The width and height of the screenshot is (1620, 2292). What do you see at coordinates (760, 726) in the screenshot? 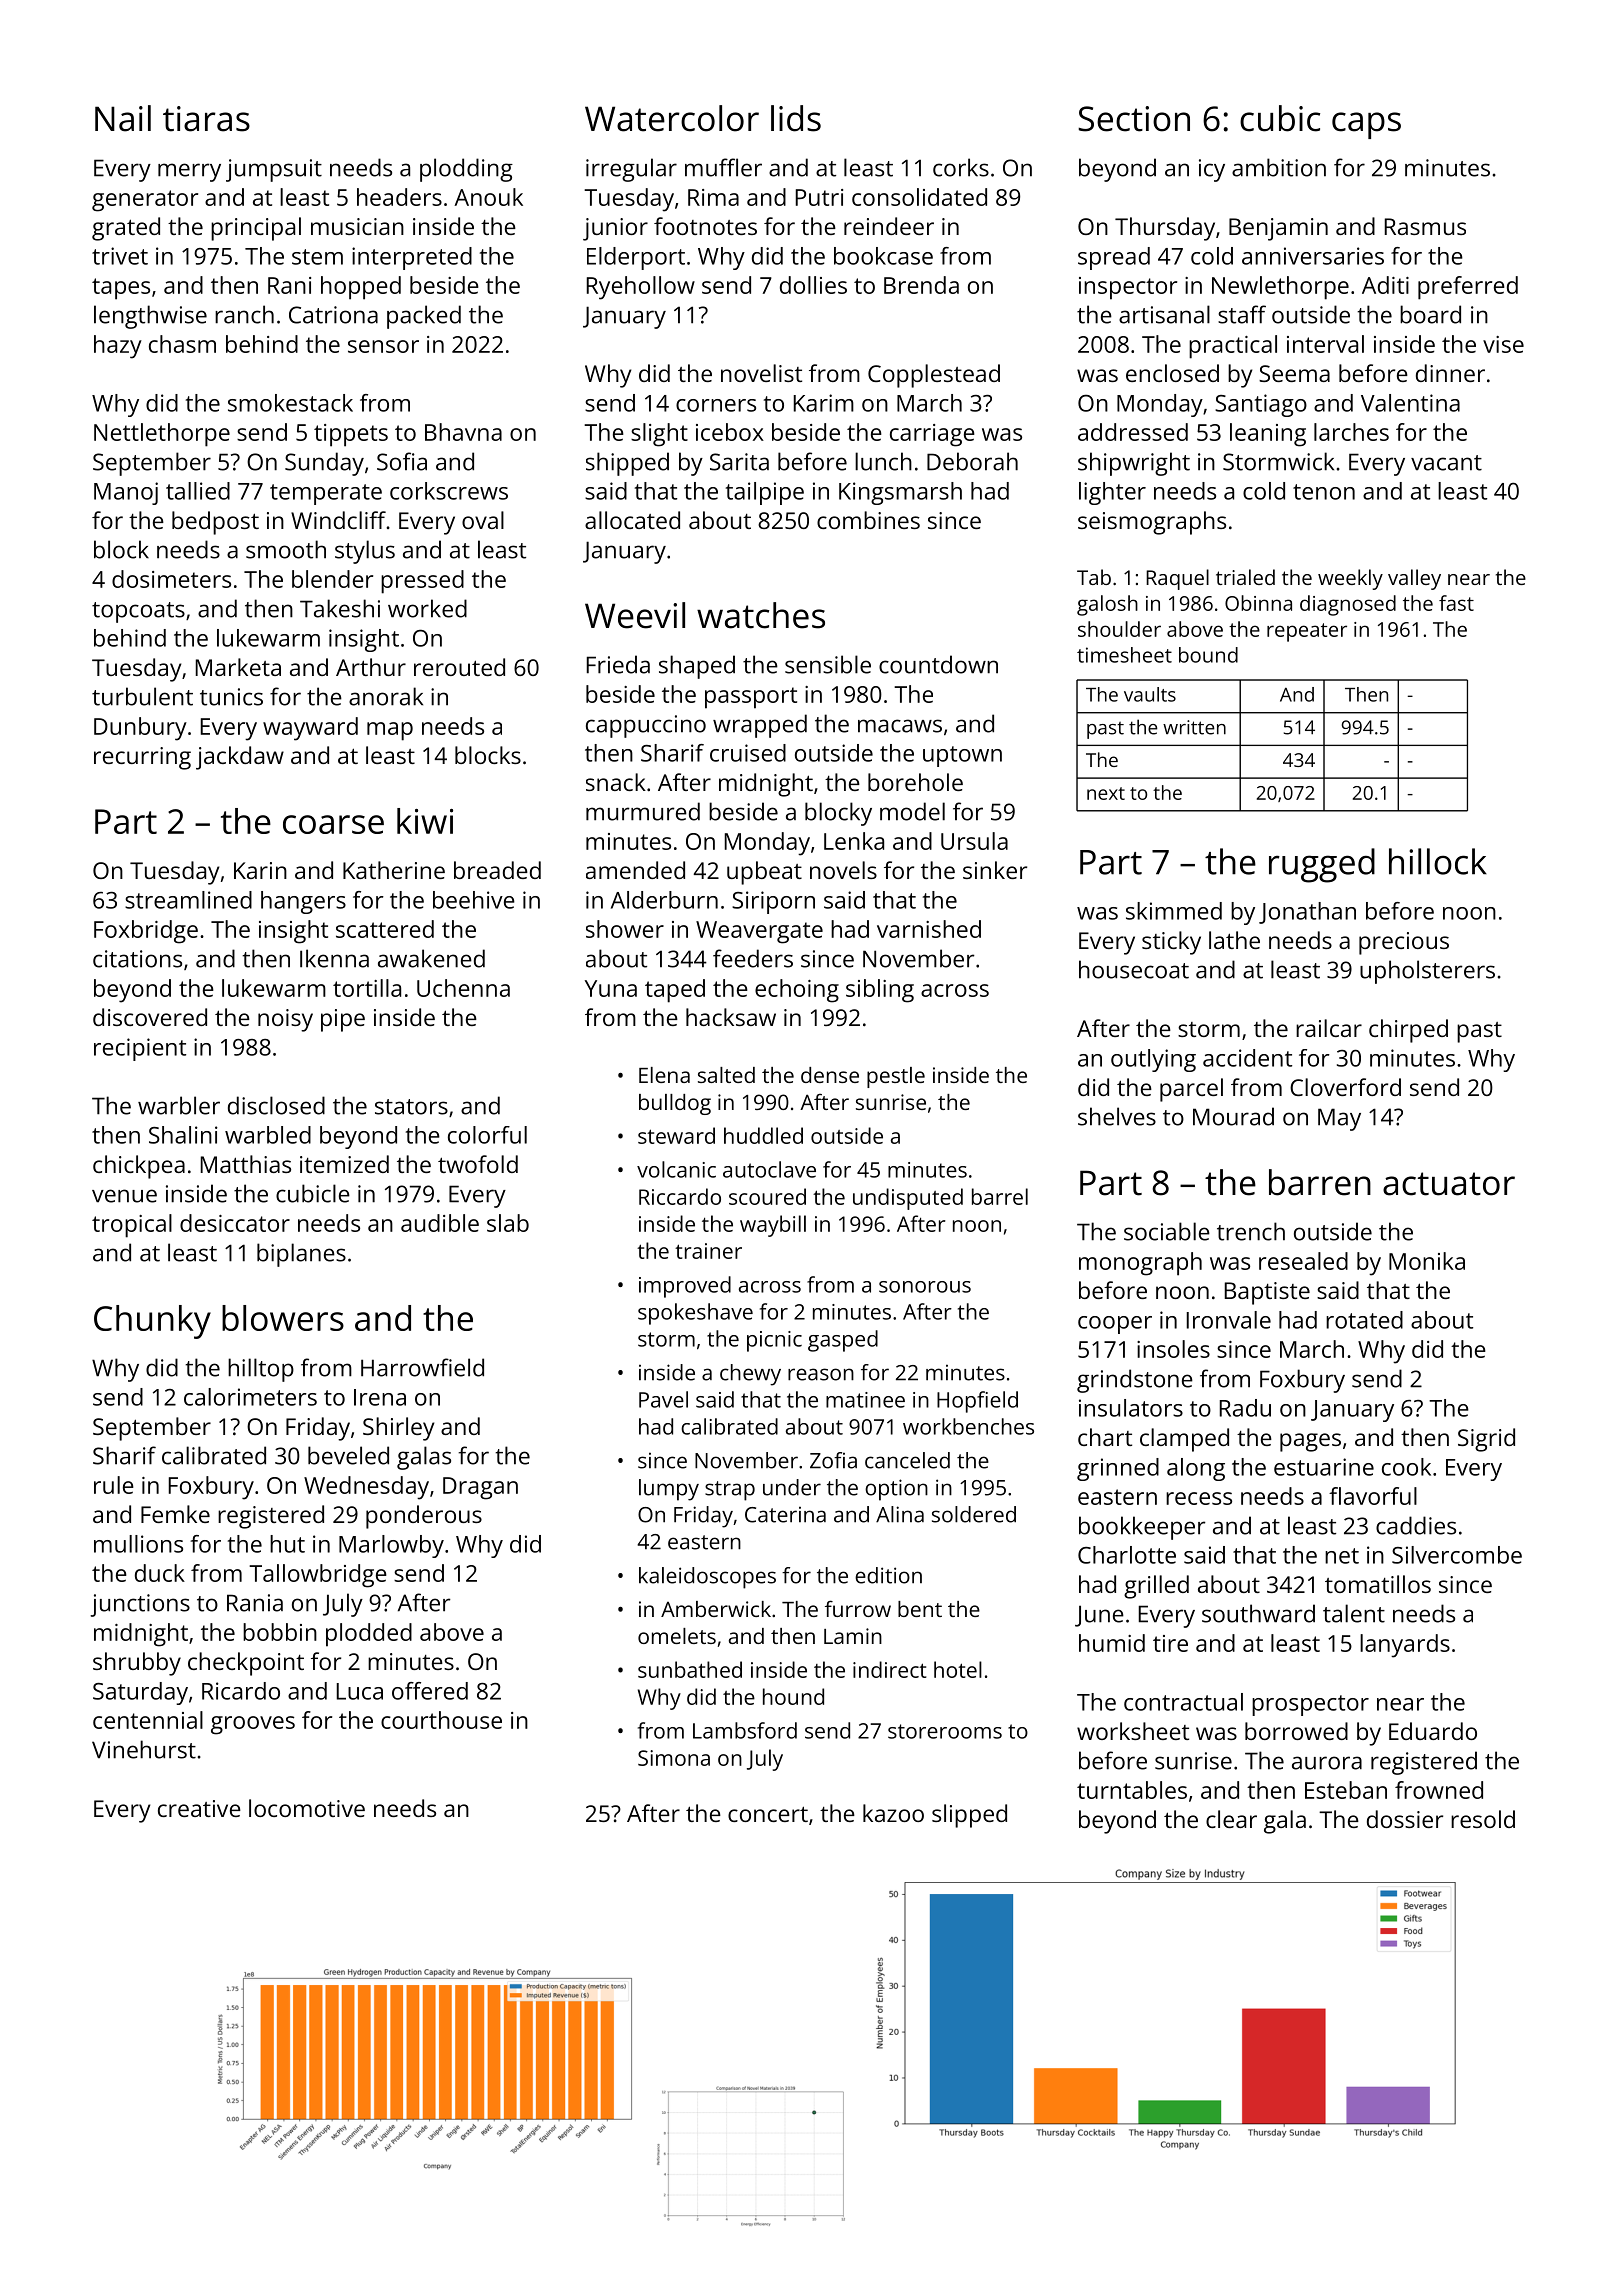
I see `wrapped` at bounding box center [760, 726].
